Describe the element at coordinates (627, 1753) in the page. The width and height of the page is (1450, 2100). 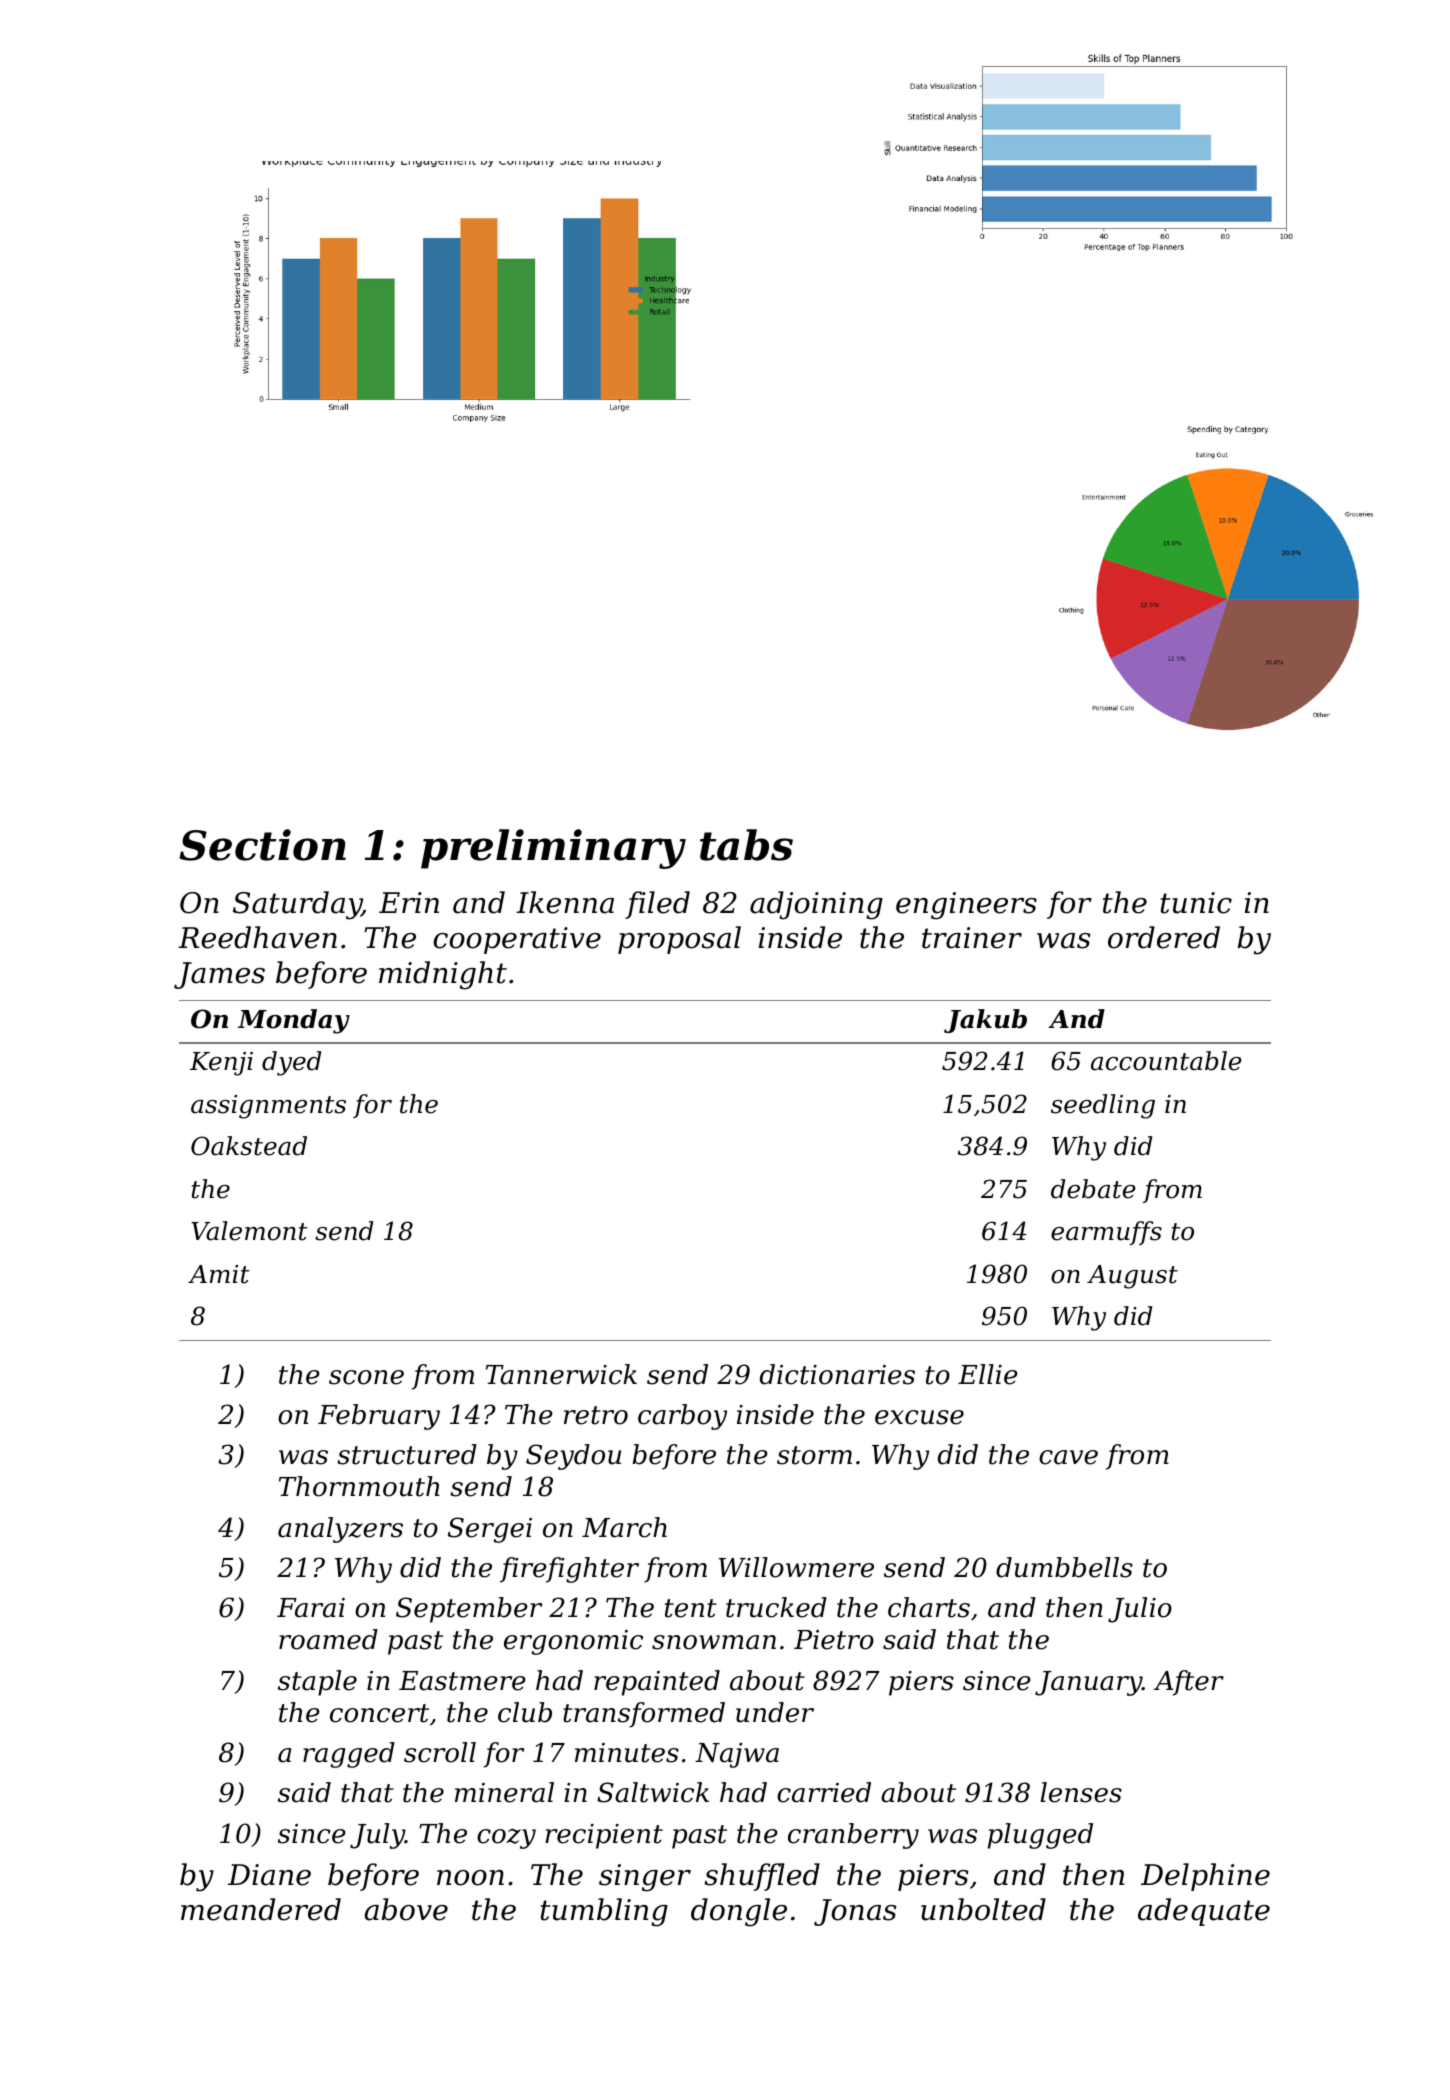
I see `minutes` at that location.
